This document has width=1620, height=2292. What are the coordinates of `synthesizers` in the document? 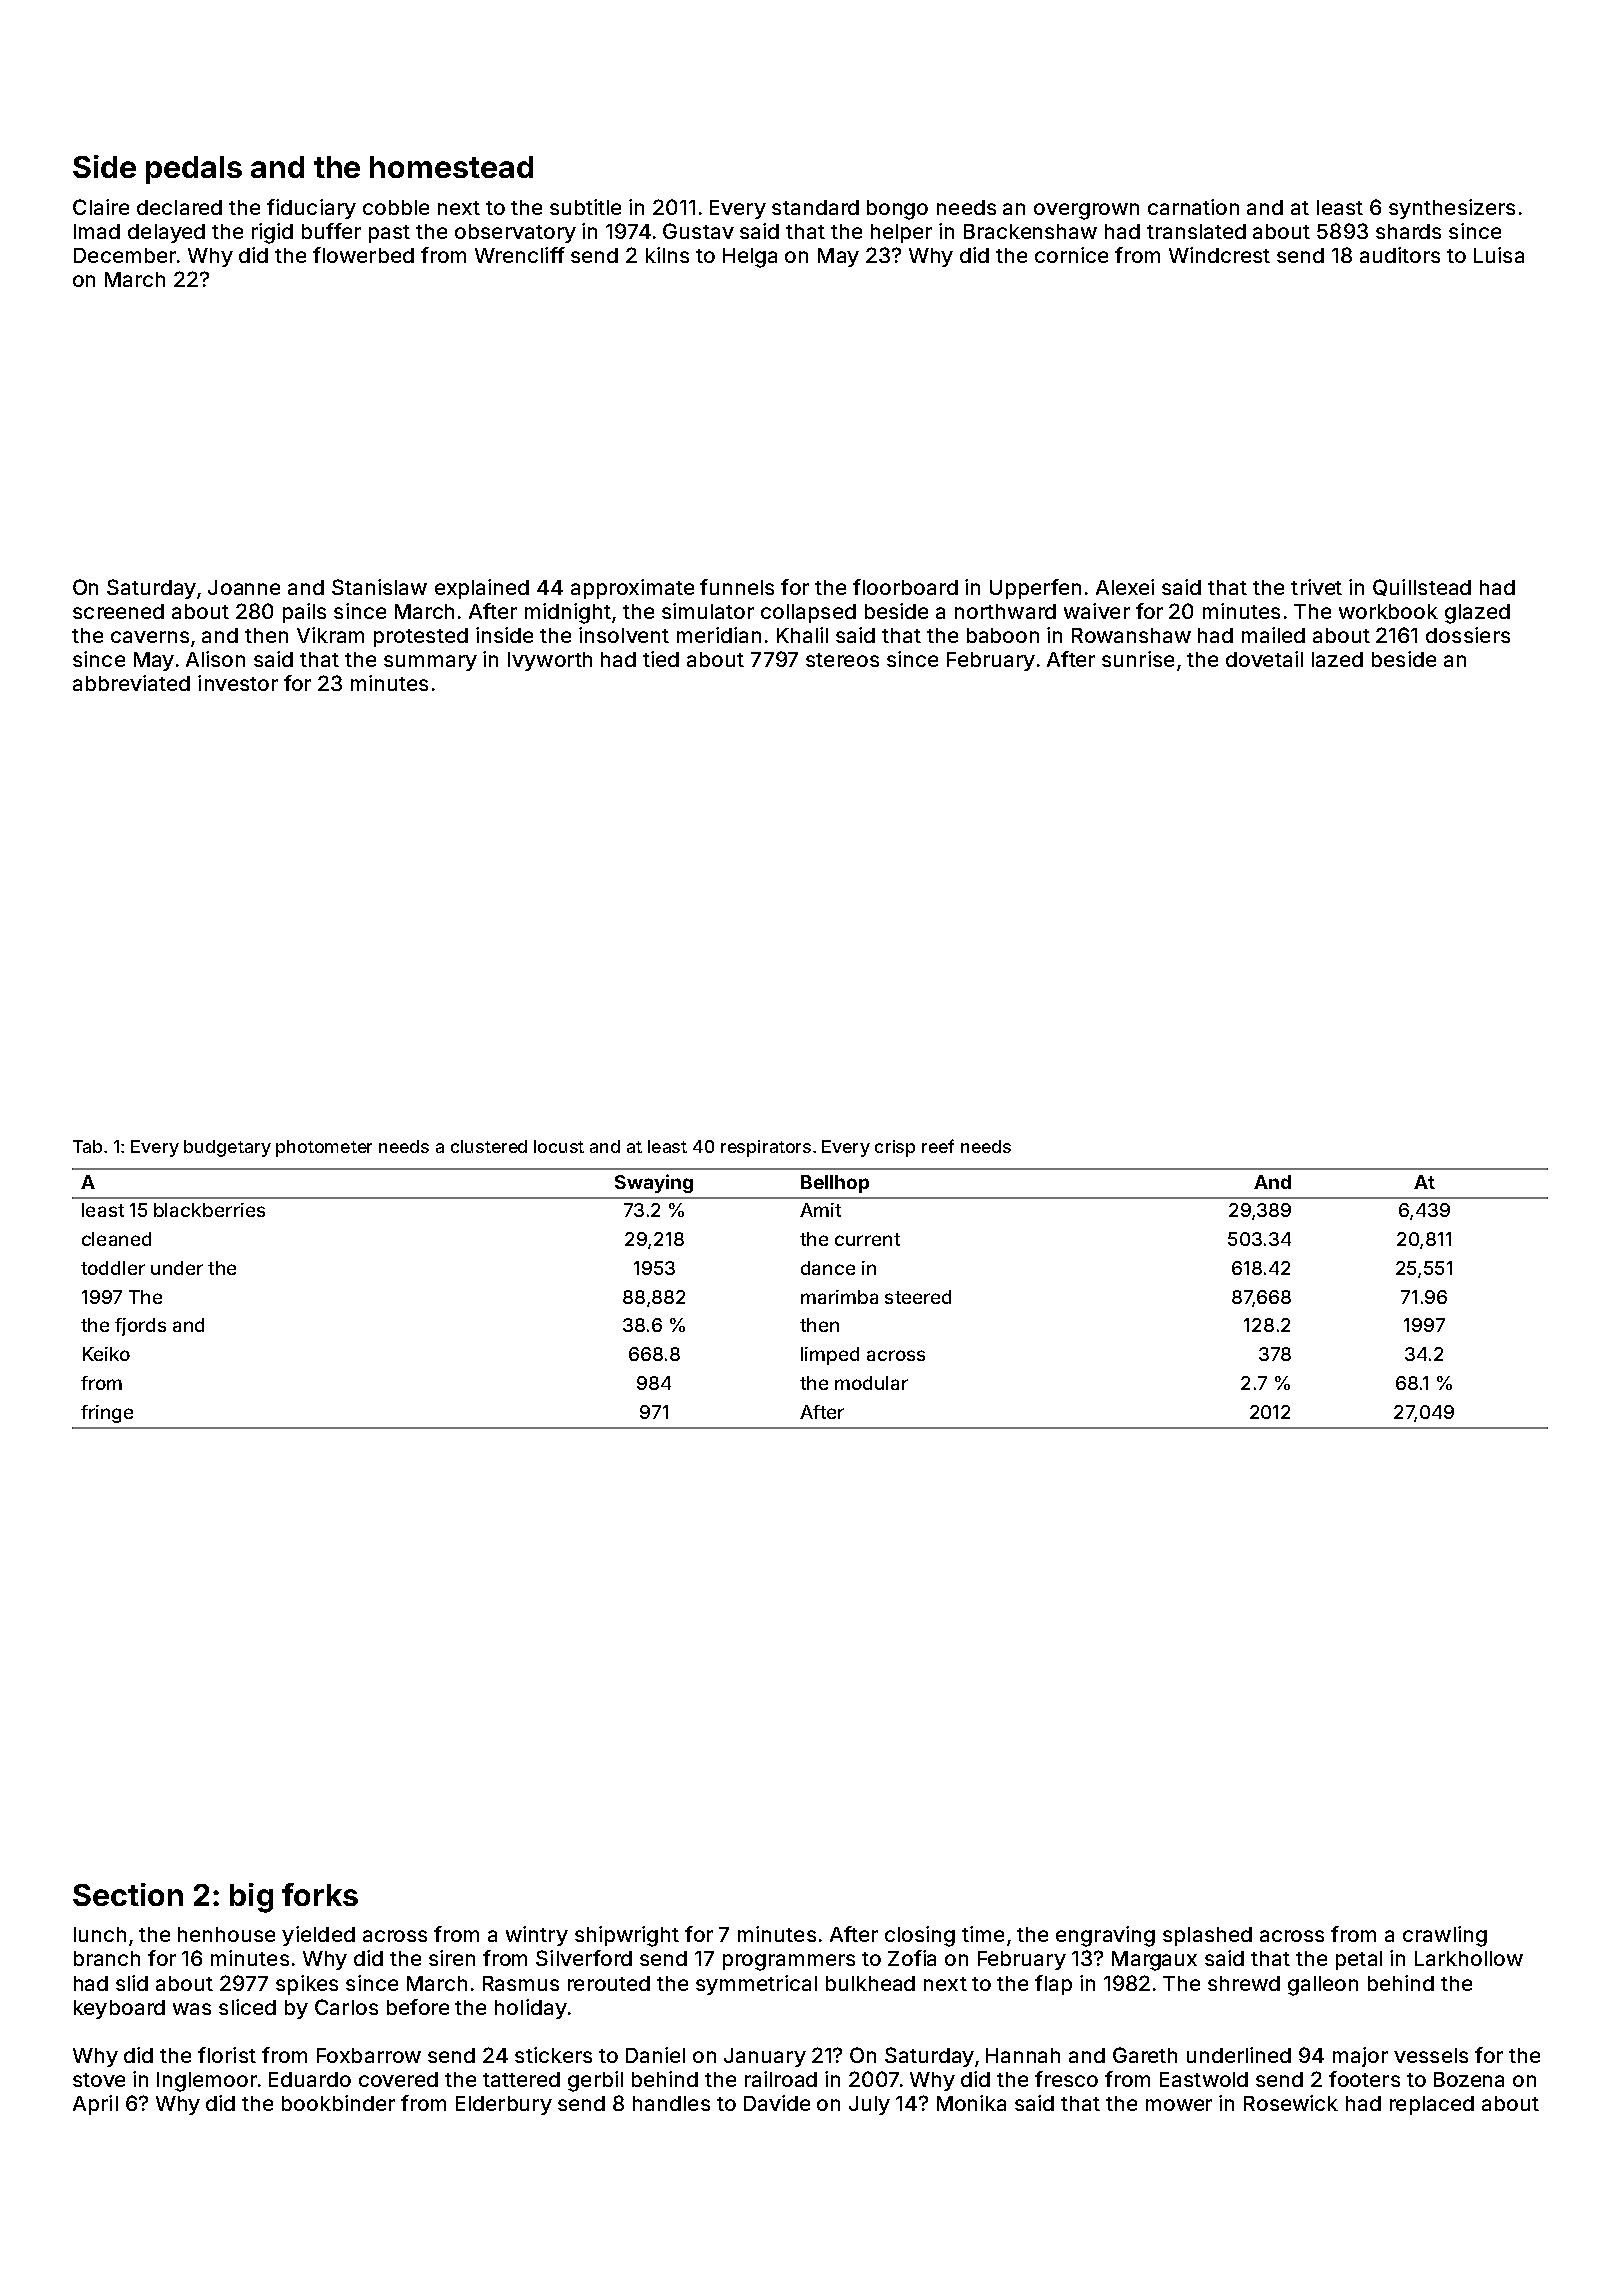 It's located at (1452, 209).
